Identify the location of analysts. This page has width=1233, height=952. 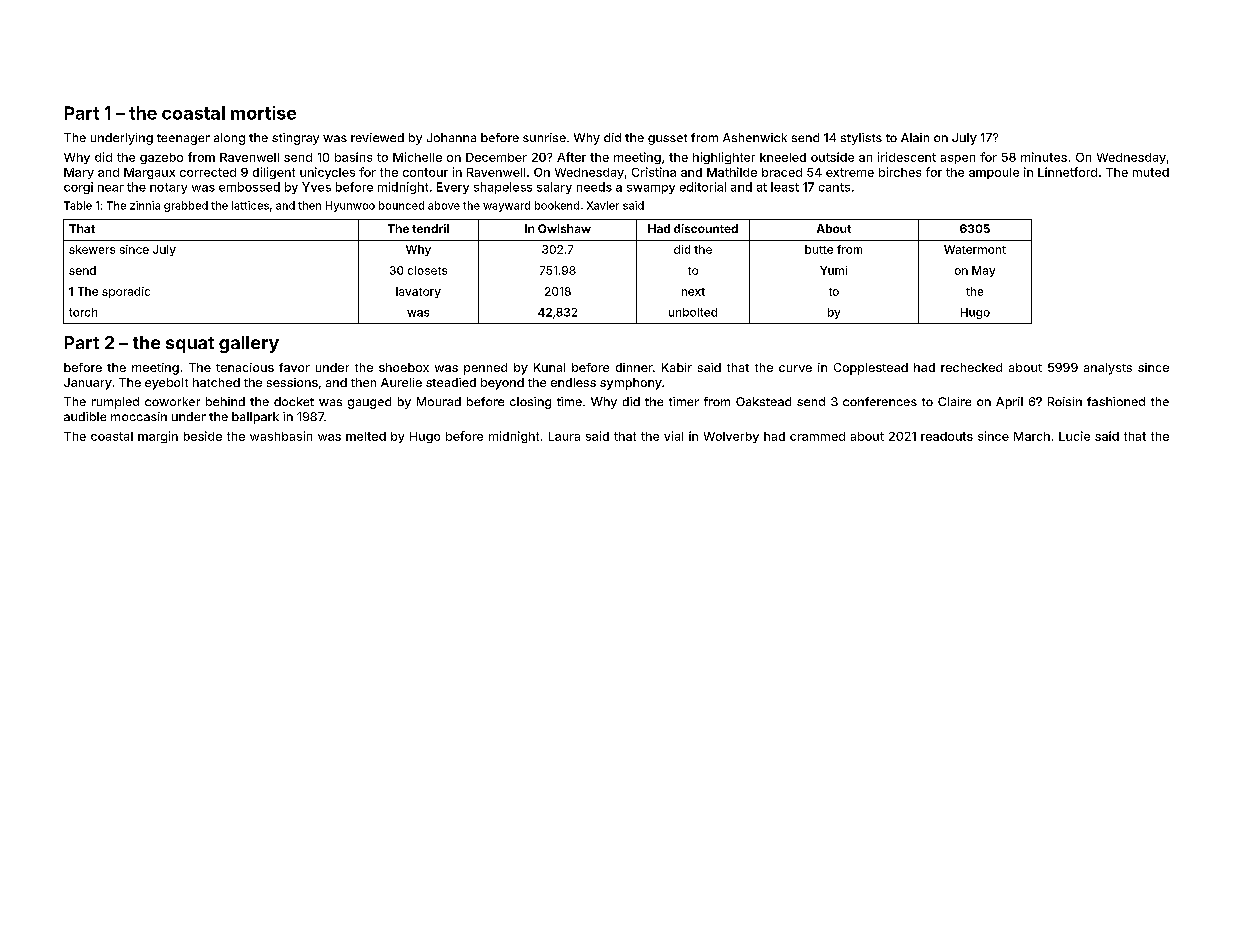
(1108, 369).
